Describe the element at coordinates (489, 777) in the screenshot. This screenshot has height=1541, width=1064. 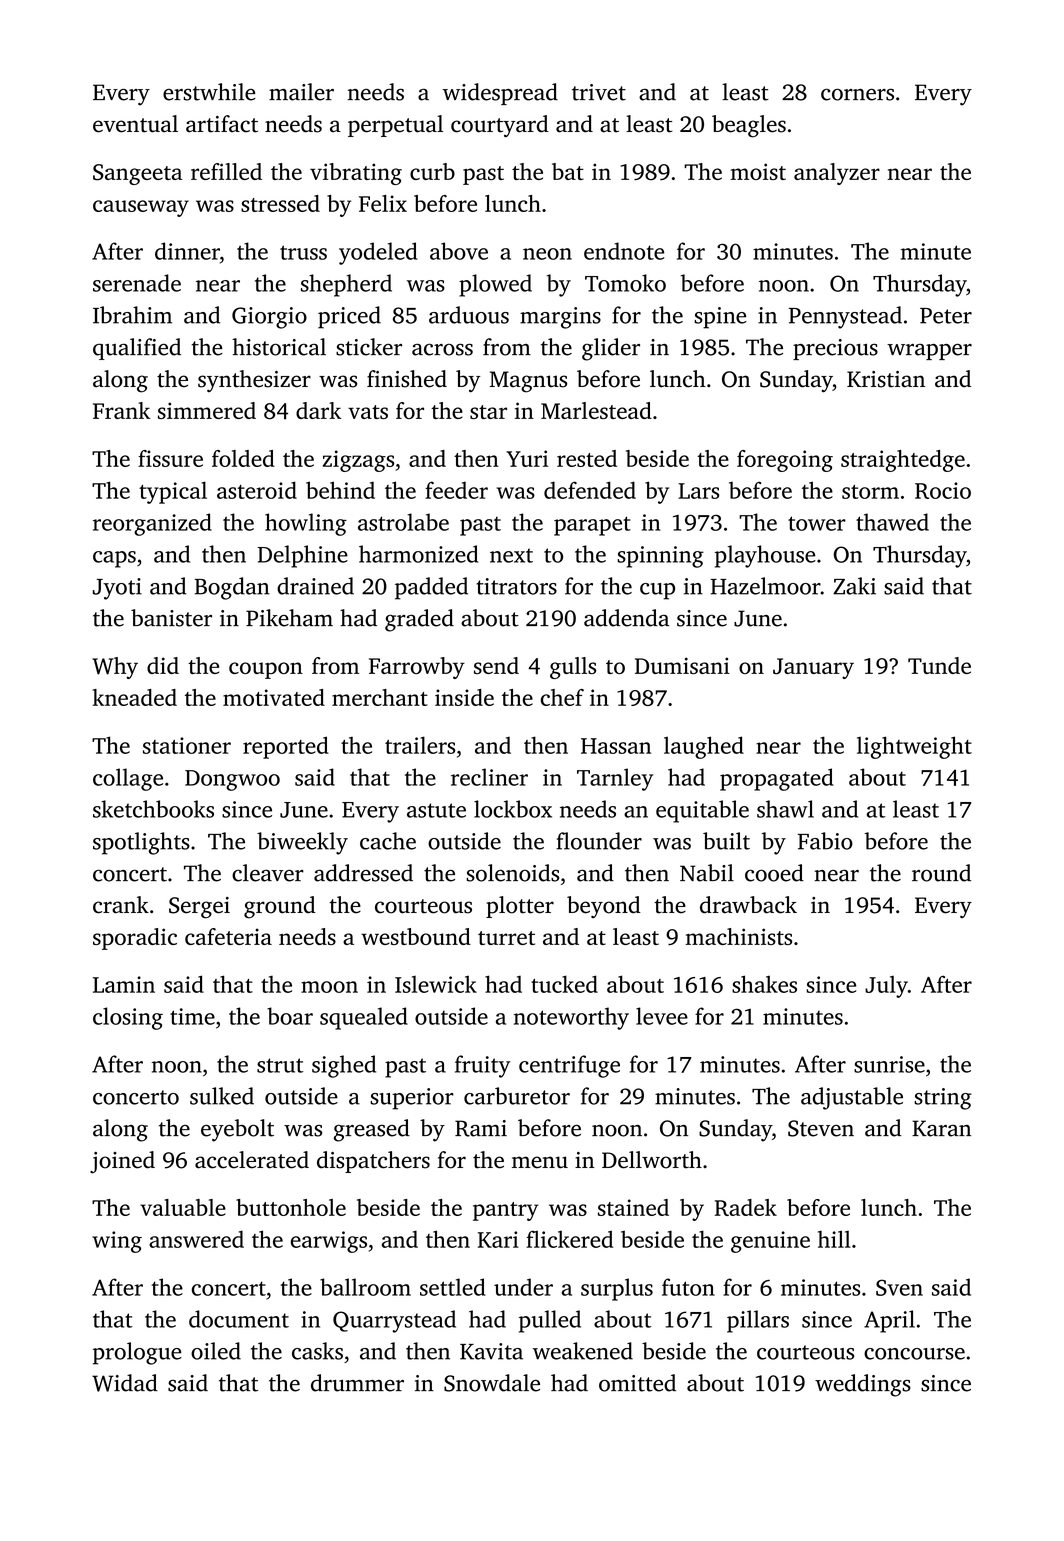
I see `recliner` at that location.
